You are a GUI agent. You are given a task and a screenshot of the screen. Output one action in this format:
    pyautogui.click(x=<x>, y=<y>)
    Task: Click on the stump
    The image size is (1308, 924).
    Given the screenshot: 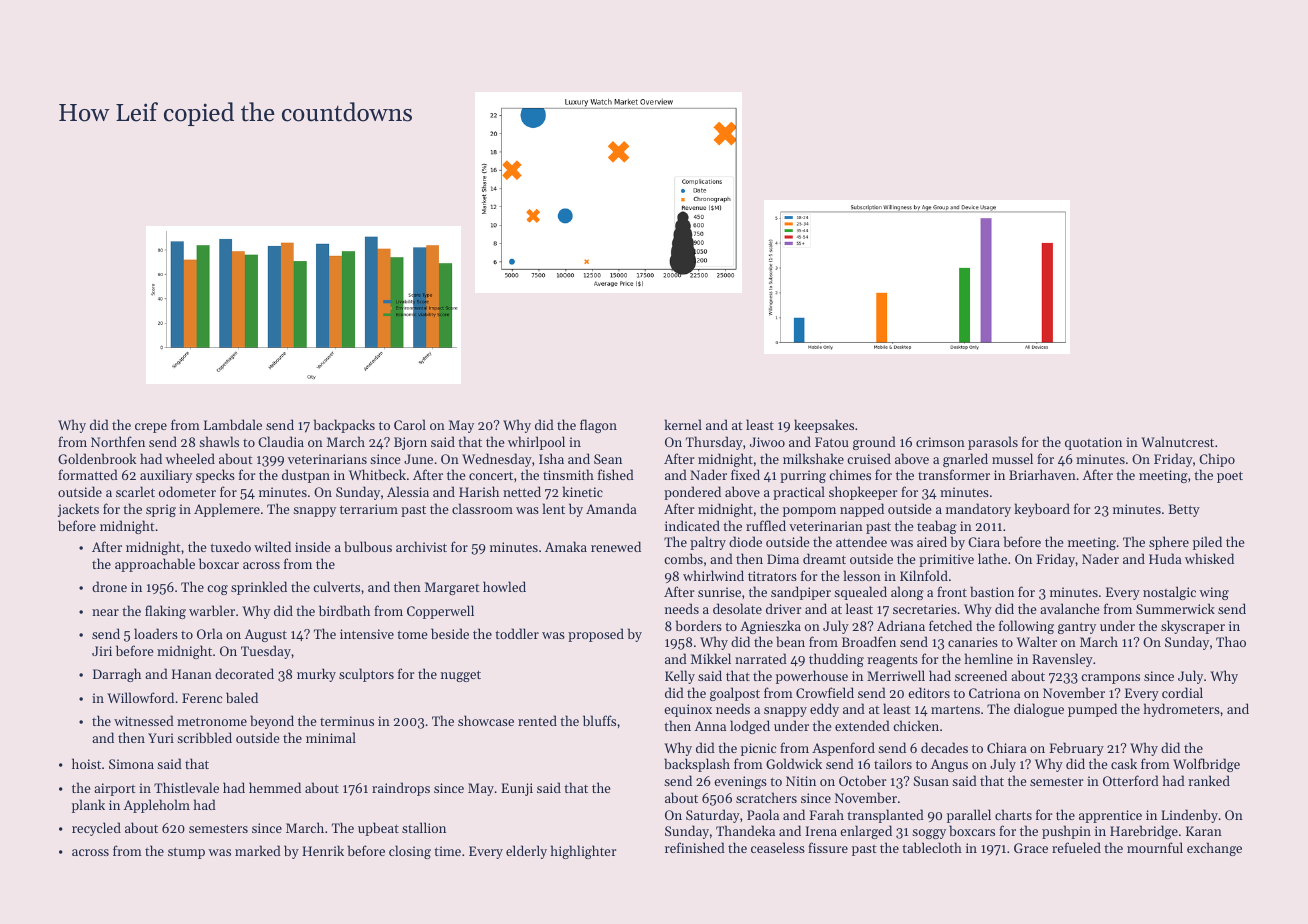 What is the action you would take?
    pyautogui.click(x=186, y=853)
